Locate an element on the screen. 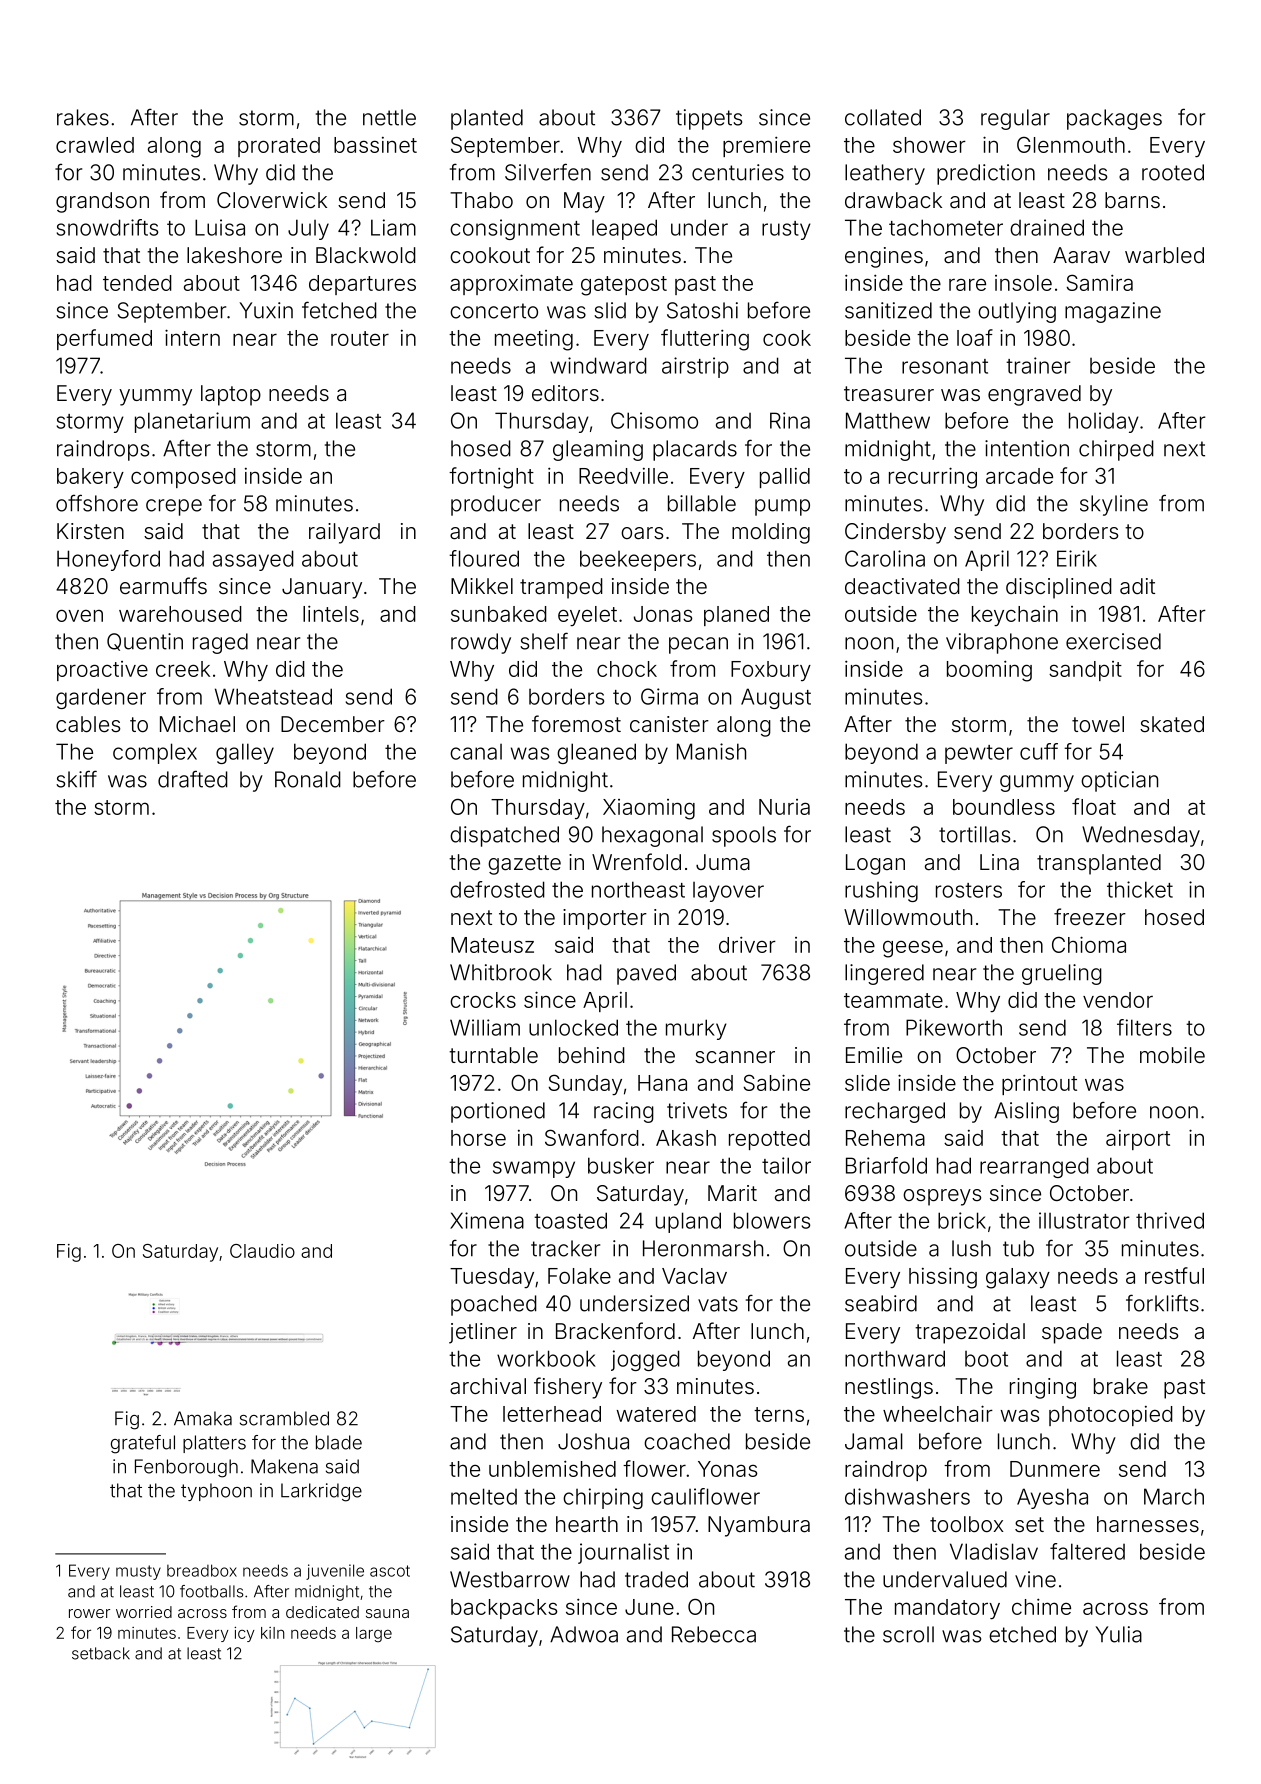  tippets is located at coordinates (709, 119).
